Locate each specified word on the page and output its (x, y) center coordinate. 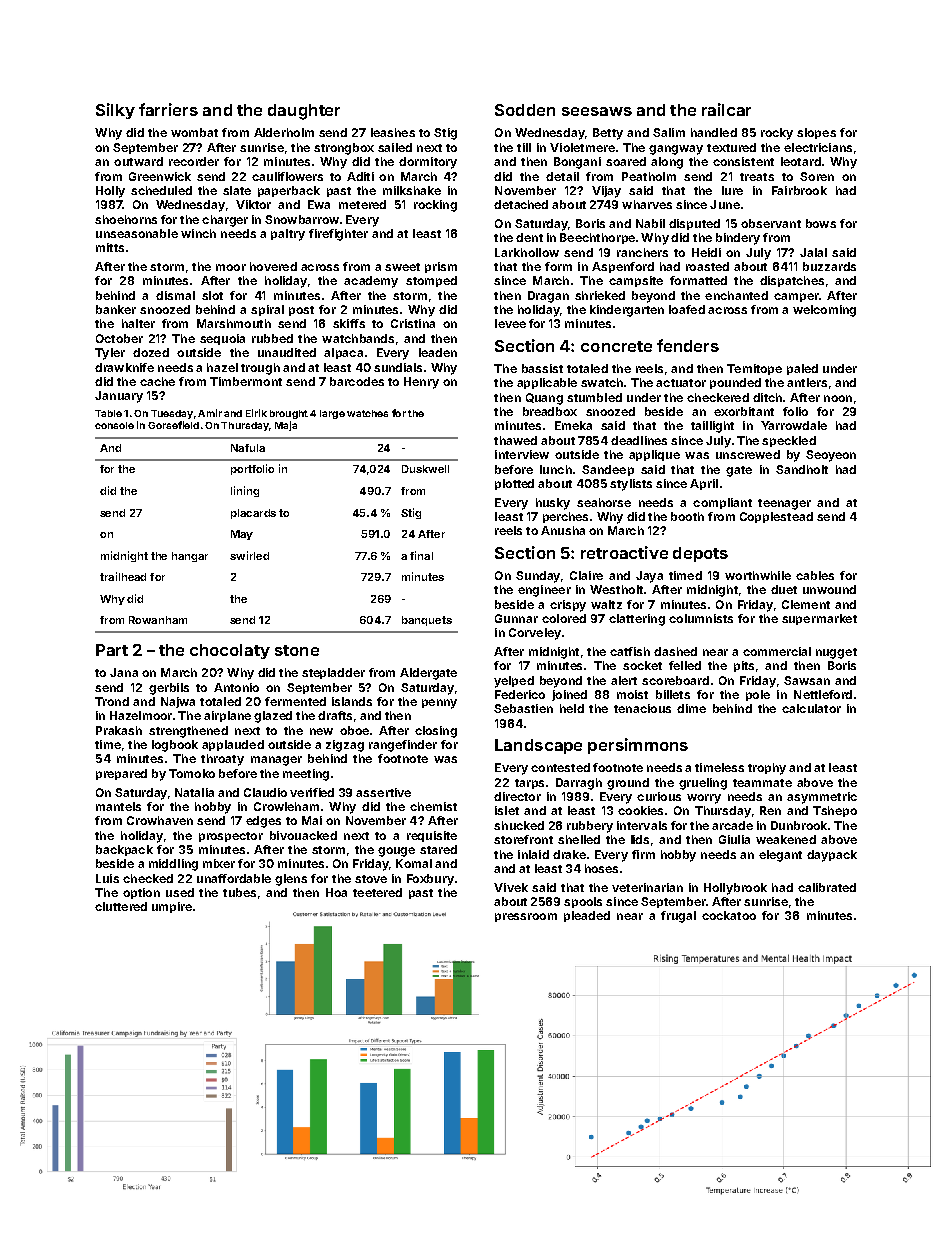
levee (510, 323)
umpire (172, 907)
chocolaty (230, 651)
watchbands (358, 338)
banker (116, 309)
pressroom (526, 917)
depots (700, 554)
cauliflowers (287, 176)
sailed (395, 147)
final (421, 555)
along (667, 163)
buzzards (829, 266)
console (114, 425)
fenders (688, 345)
